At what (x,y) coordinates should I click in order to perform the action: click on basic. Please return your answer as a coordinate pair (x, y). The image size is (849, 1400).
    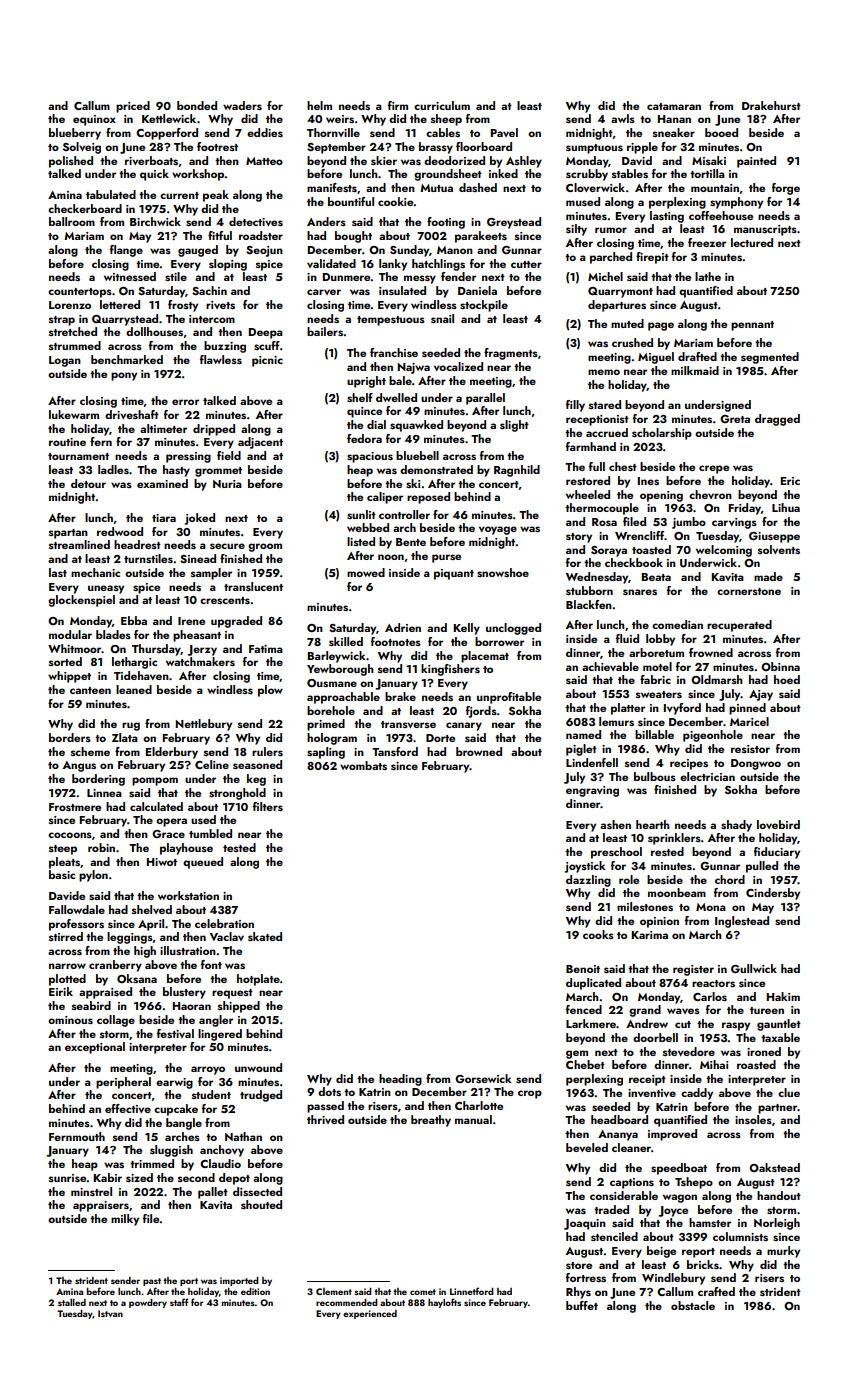
    Looking at the image, I should click on (62, 874).
